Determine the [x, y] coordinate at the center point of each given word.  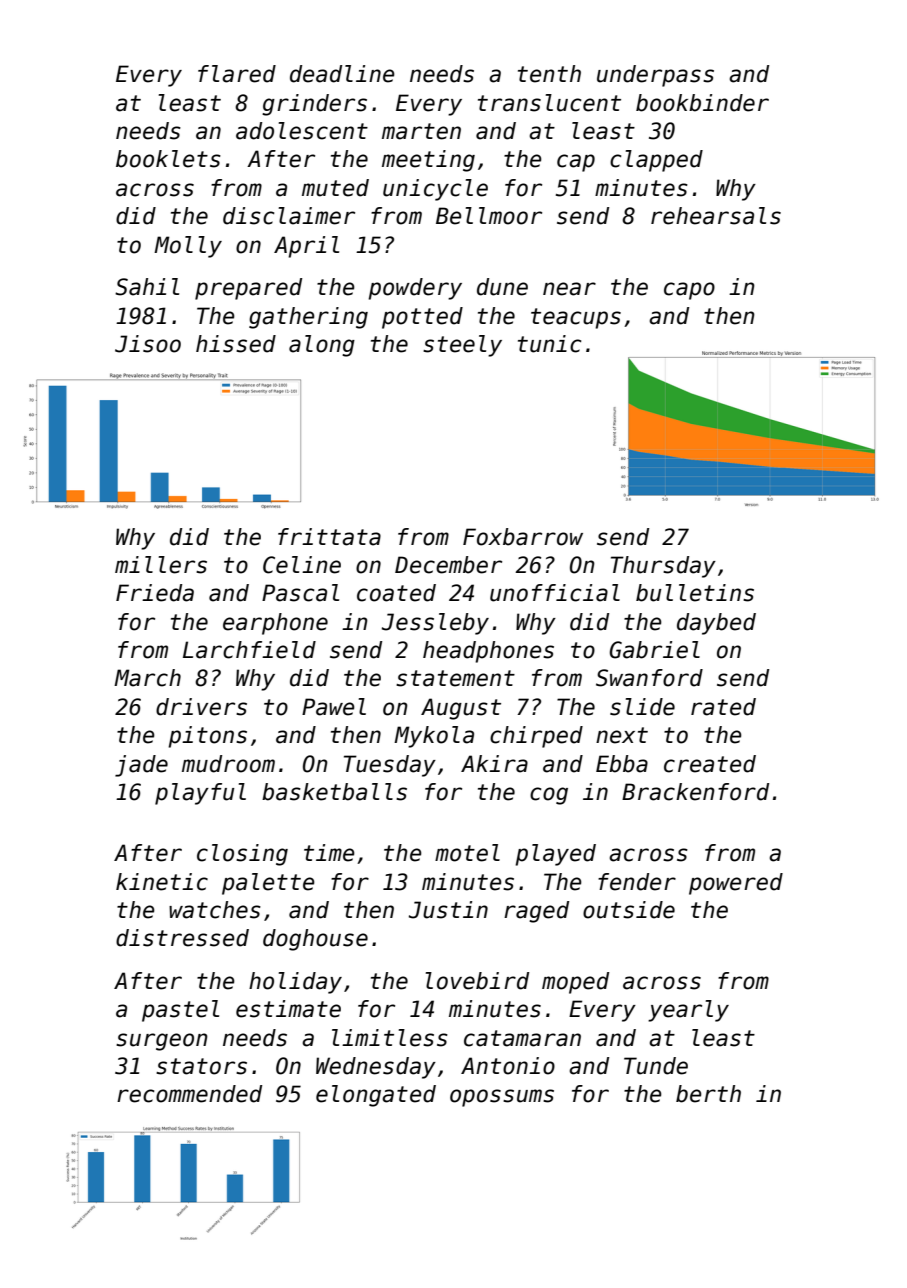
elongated [376, 1096]
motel [467, 853]
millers [161, 565]
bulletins [695, 593]
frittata [329, 537]
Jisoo [148, 344]
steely [462, 346]
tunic [549, 344]
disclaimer [289, 216]
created [710, 764]
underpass [655, 76]
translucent [549, 103]
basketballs [334, 792]
